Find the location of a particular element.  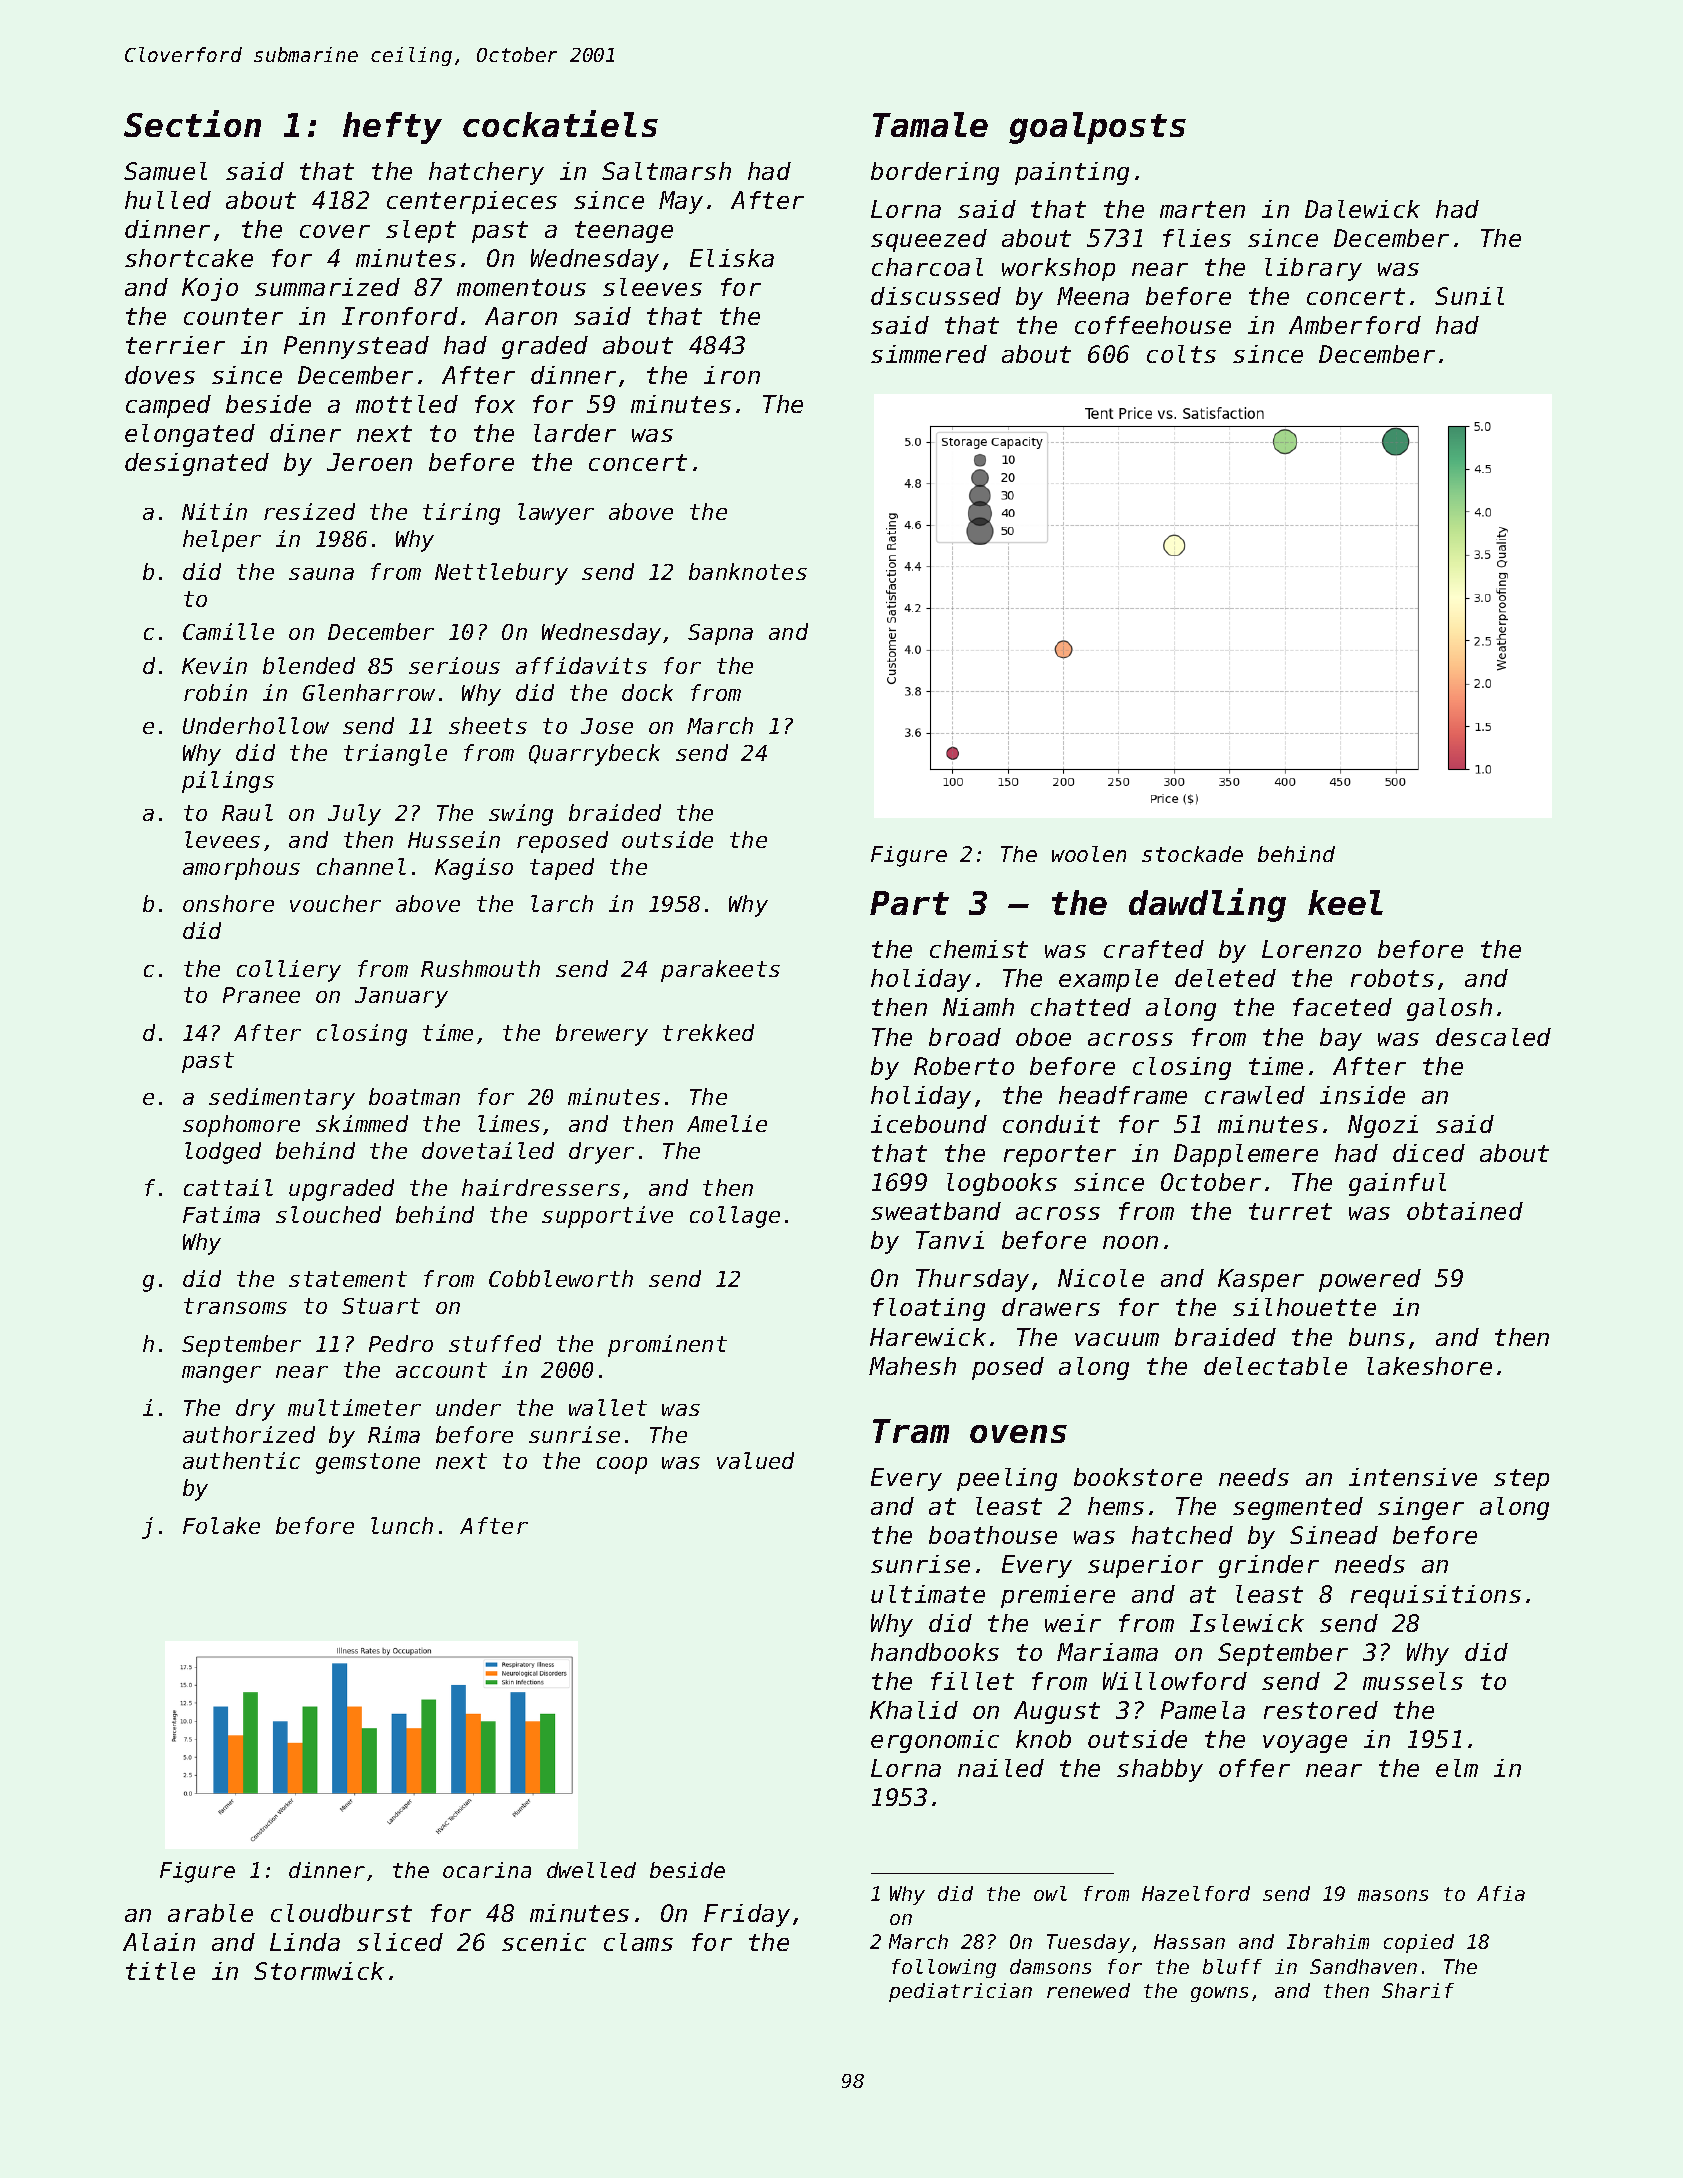

Nitin is located at coordinates (214, 511).
